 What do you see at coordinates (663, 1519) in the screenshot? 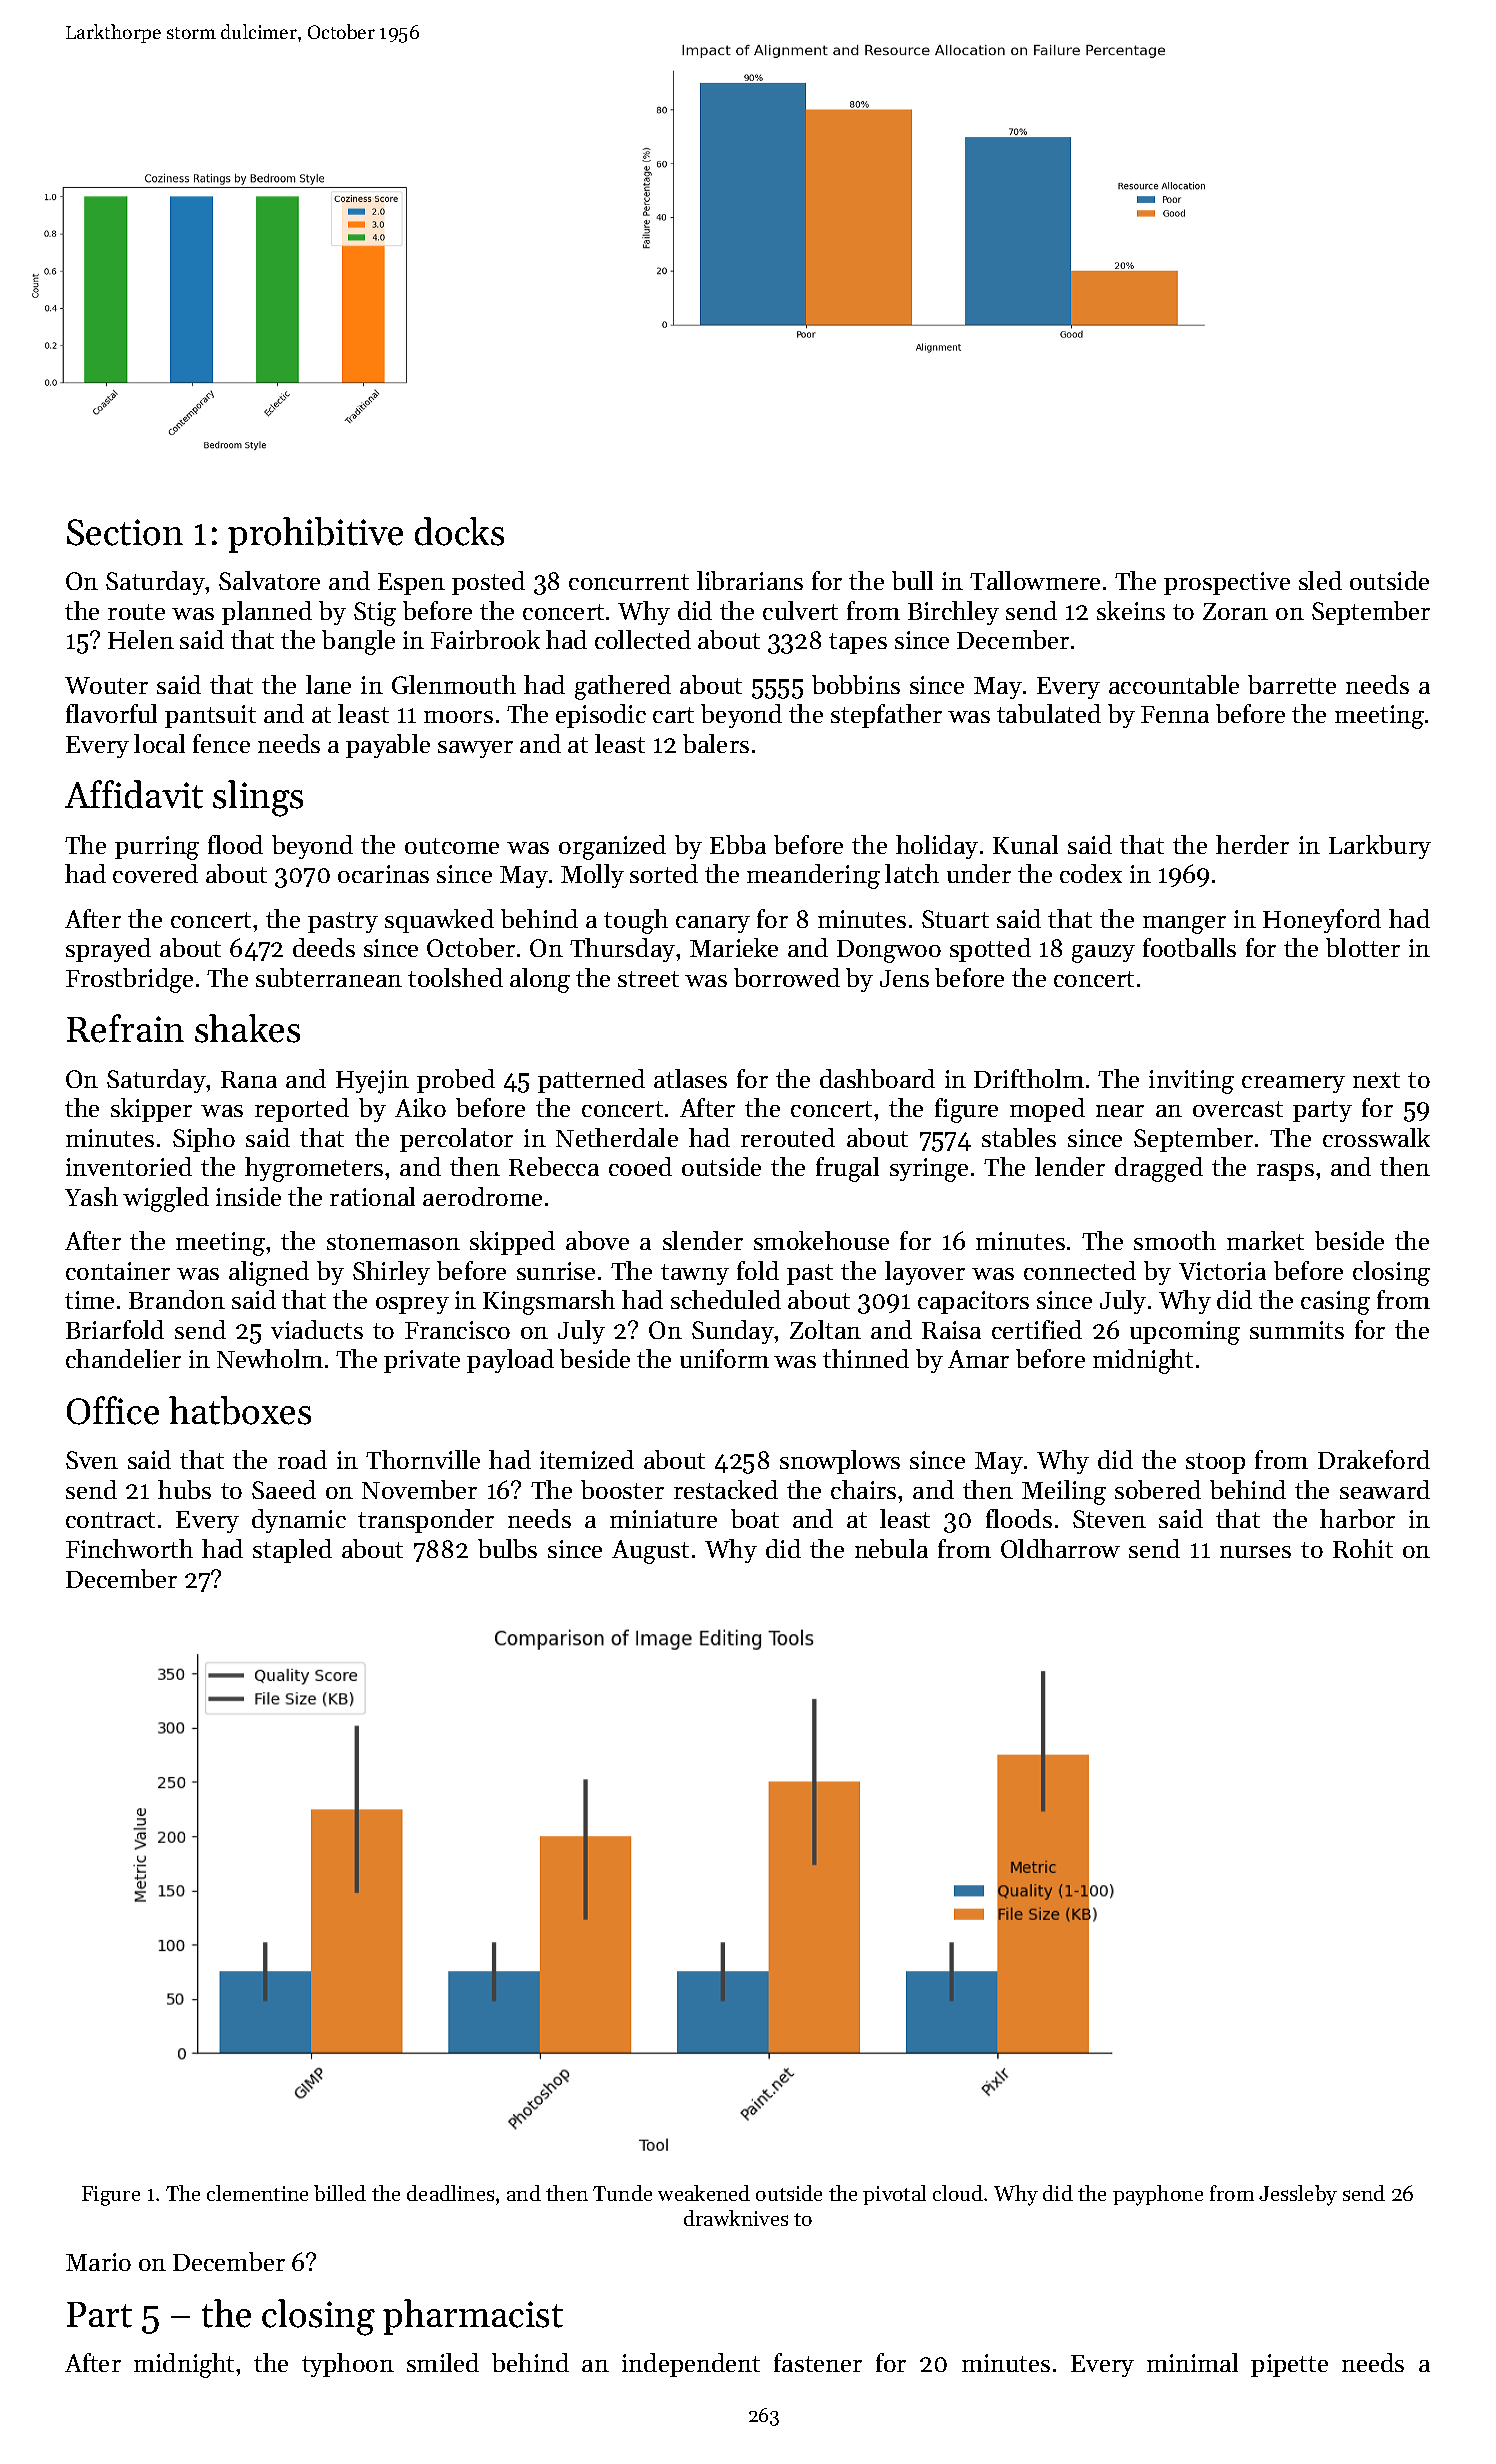
I see `miniature` at bounding box center [663, 1519].
